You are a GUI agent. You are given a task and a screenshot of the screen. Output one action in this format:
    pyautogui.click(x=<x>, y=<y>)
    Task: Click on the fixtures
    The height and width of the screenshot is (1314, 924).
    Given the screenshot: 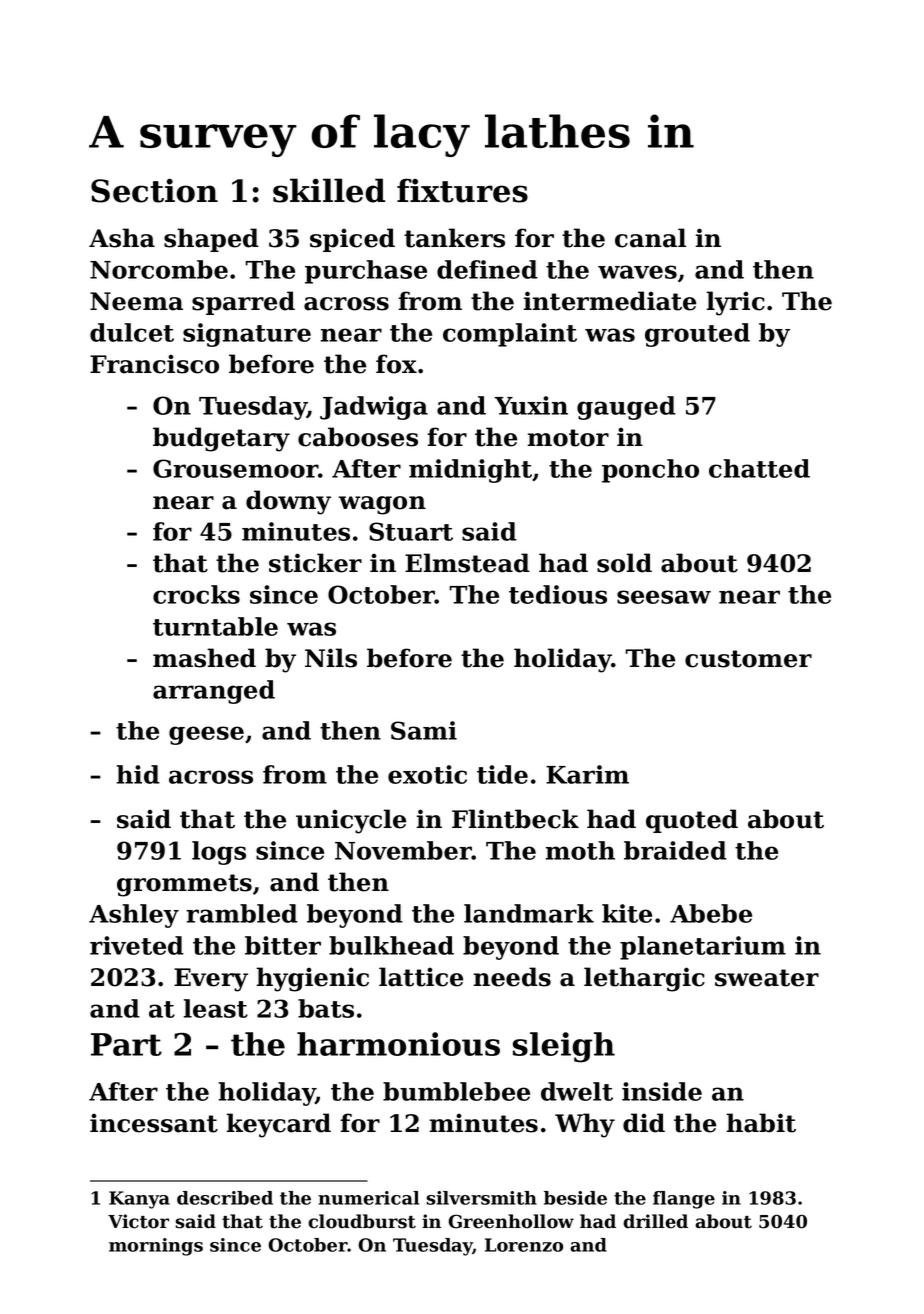 What is the action you would take?
    pyautogui.click(x=462, y=190)
